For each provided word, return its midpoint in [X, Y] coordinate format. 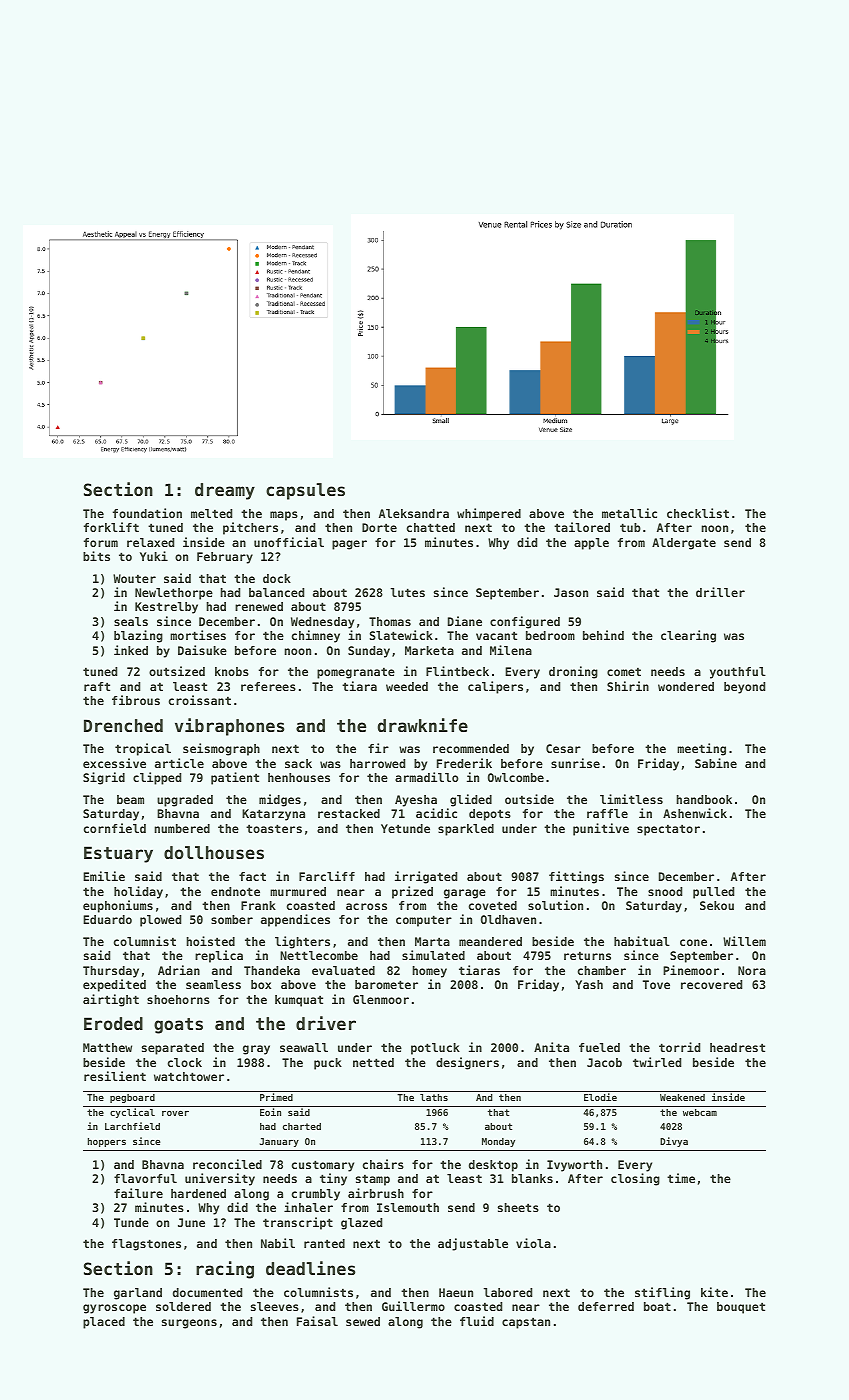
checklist [698, 513]
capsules [305, 491]
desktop [493, 1166]
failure [138, 1193]
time [681, 1178]
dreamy [225, 491]
